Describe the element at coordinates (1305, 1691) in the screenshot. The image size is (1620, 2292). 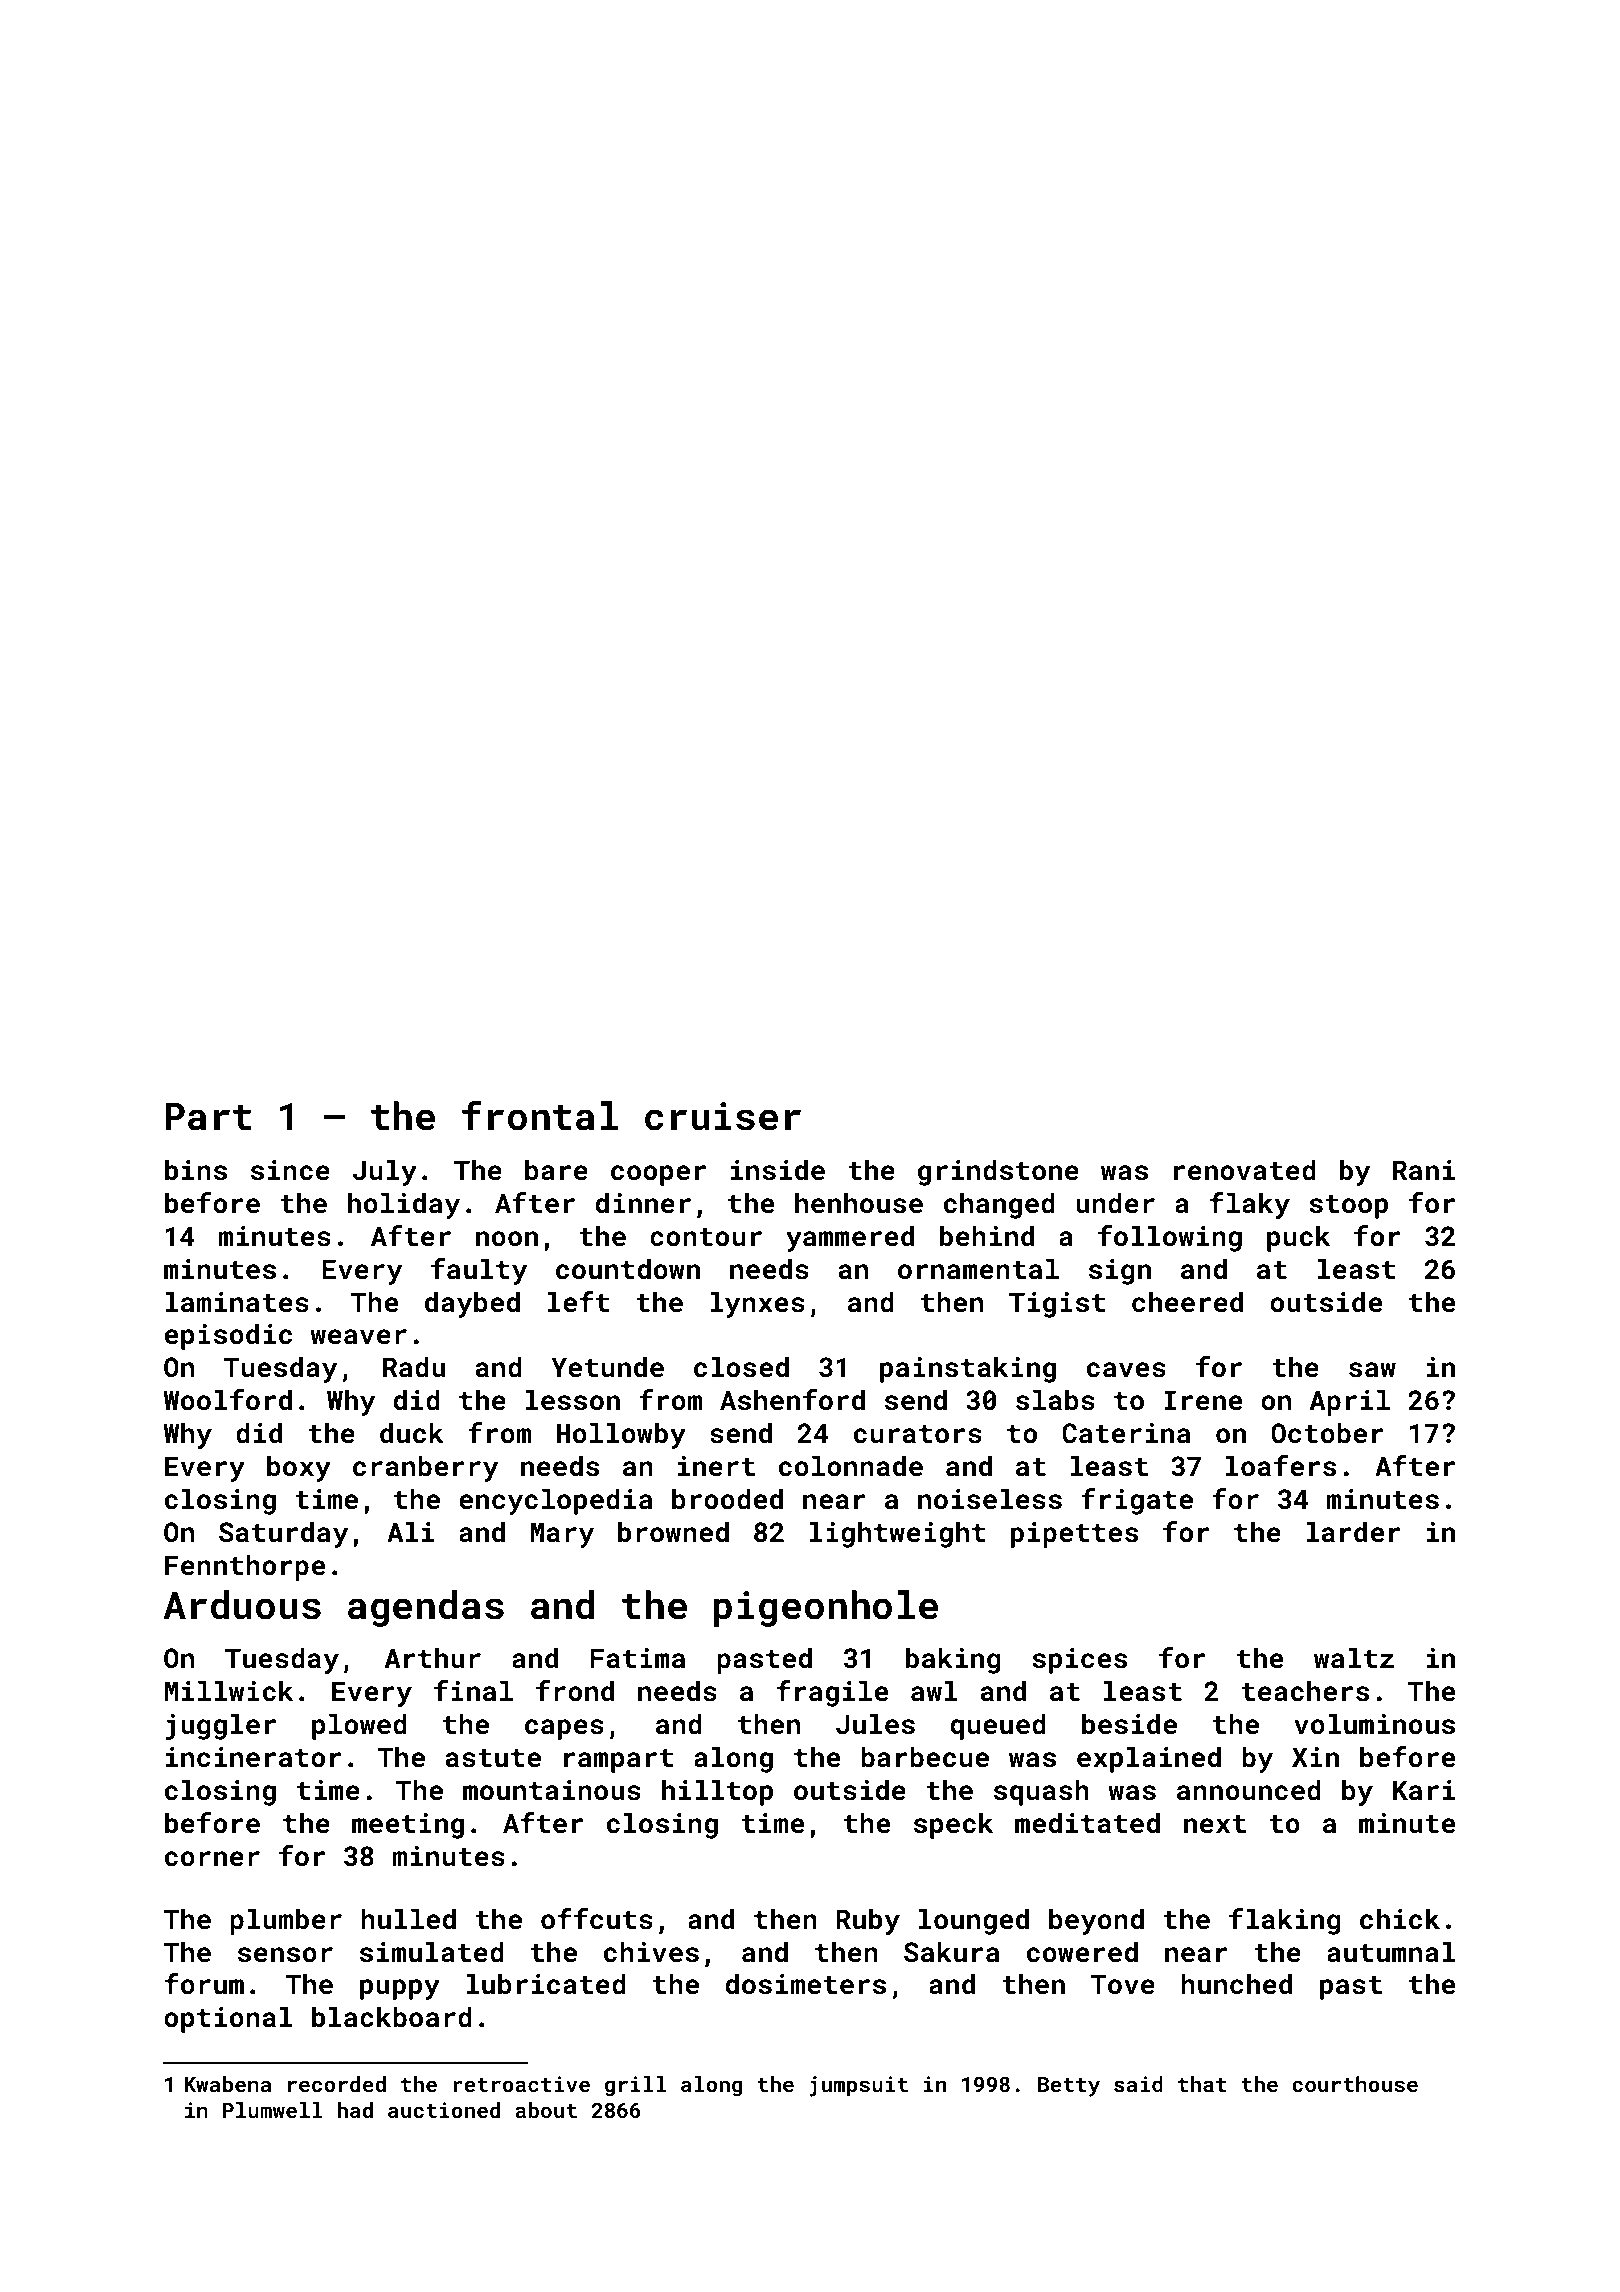
I see `teachers` at that location.
